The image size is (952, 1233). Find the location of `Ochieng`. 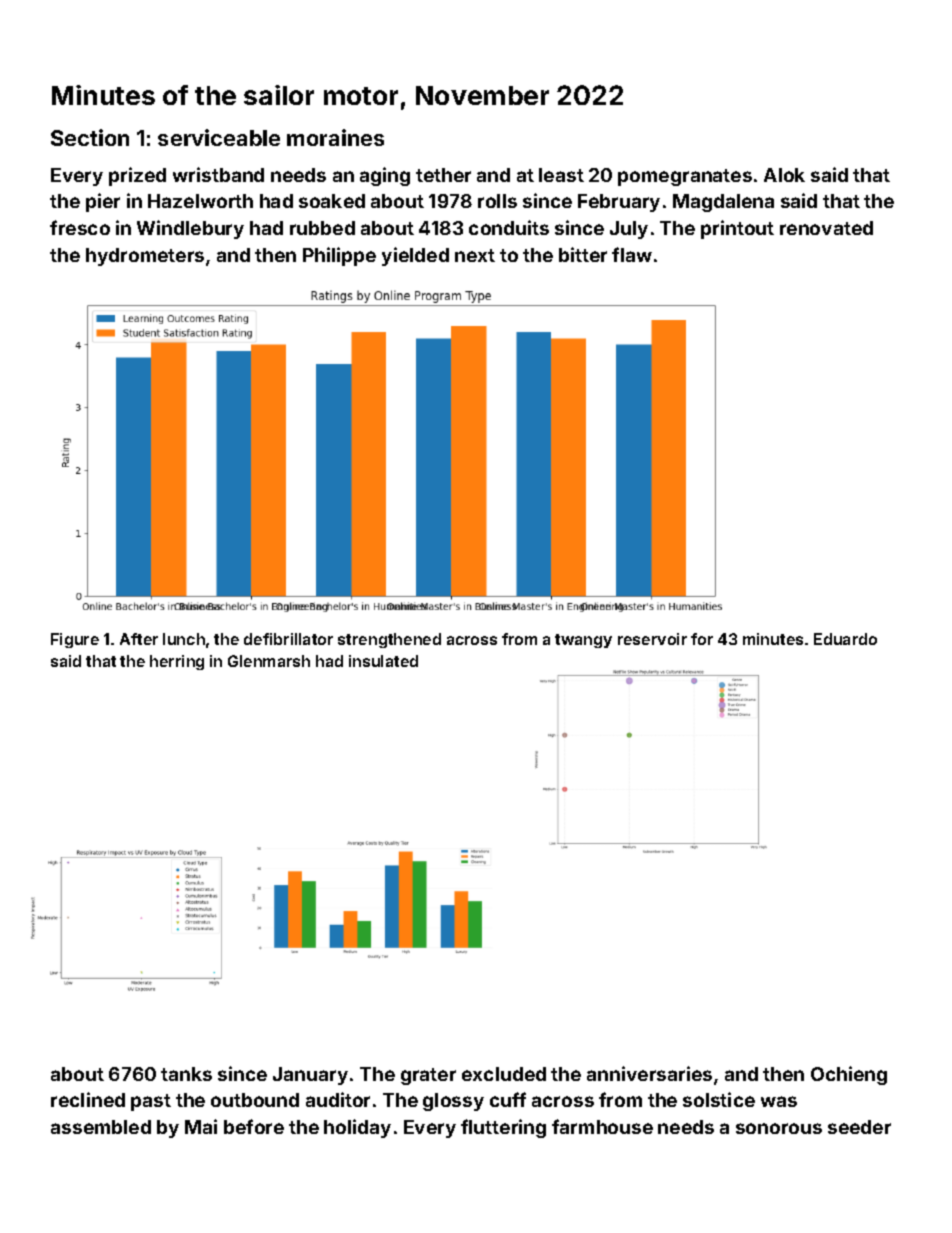

Ochieng is located at coordinates (849, 1075).
